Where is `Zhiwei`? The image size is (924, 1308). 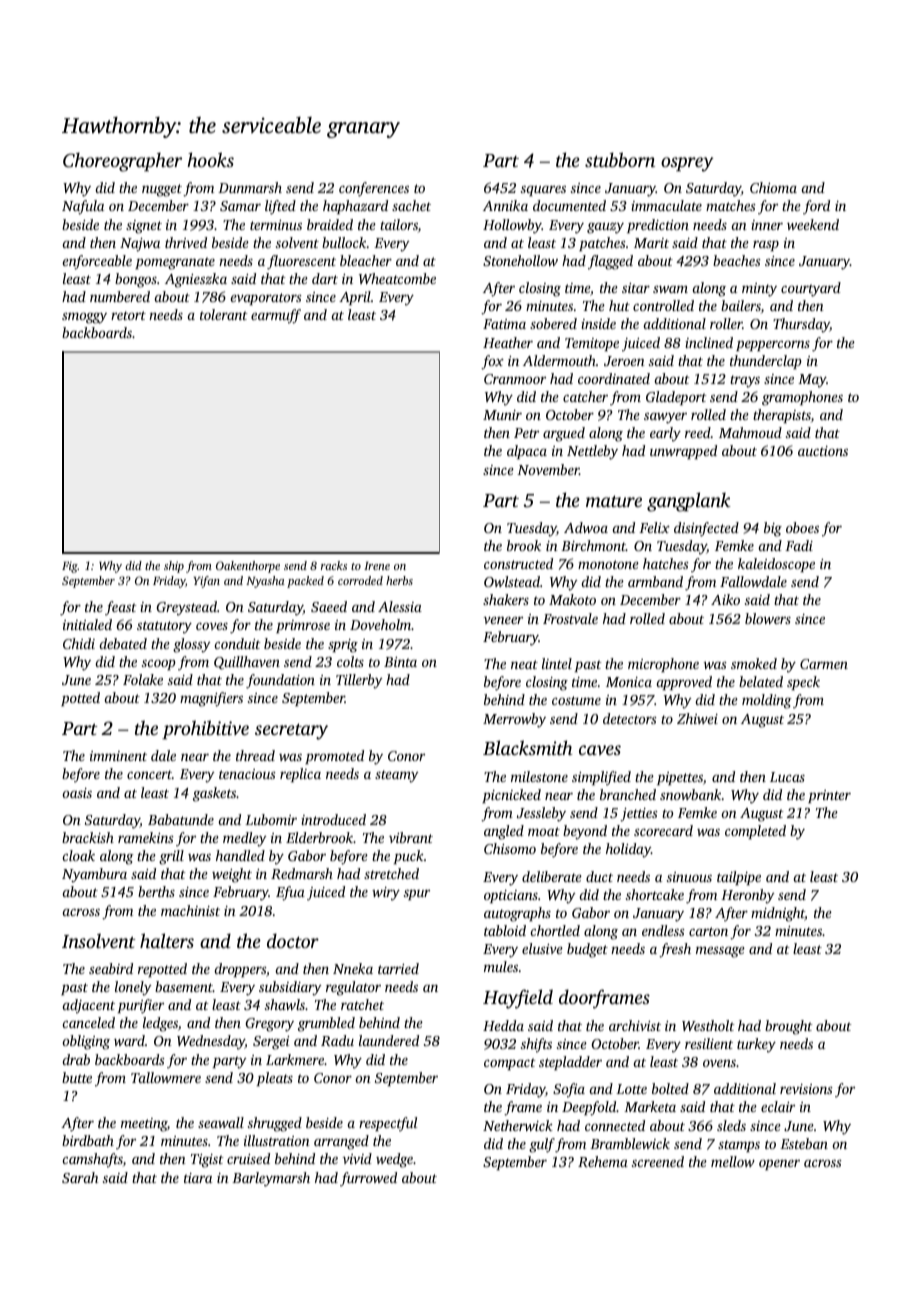 Zhiwei is located at coordinates (697, 718).
